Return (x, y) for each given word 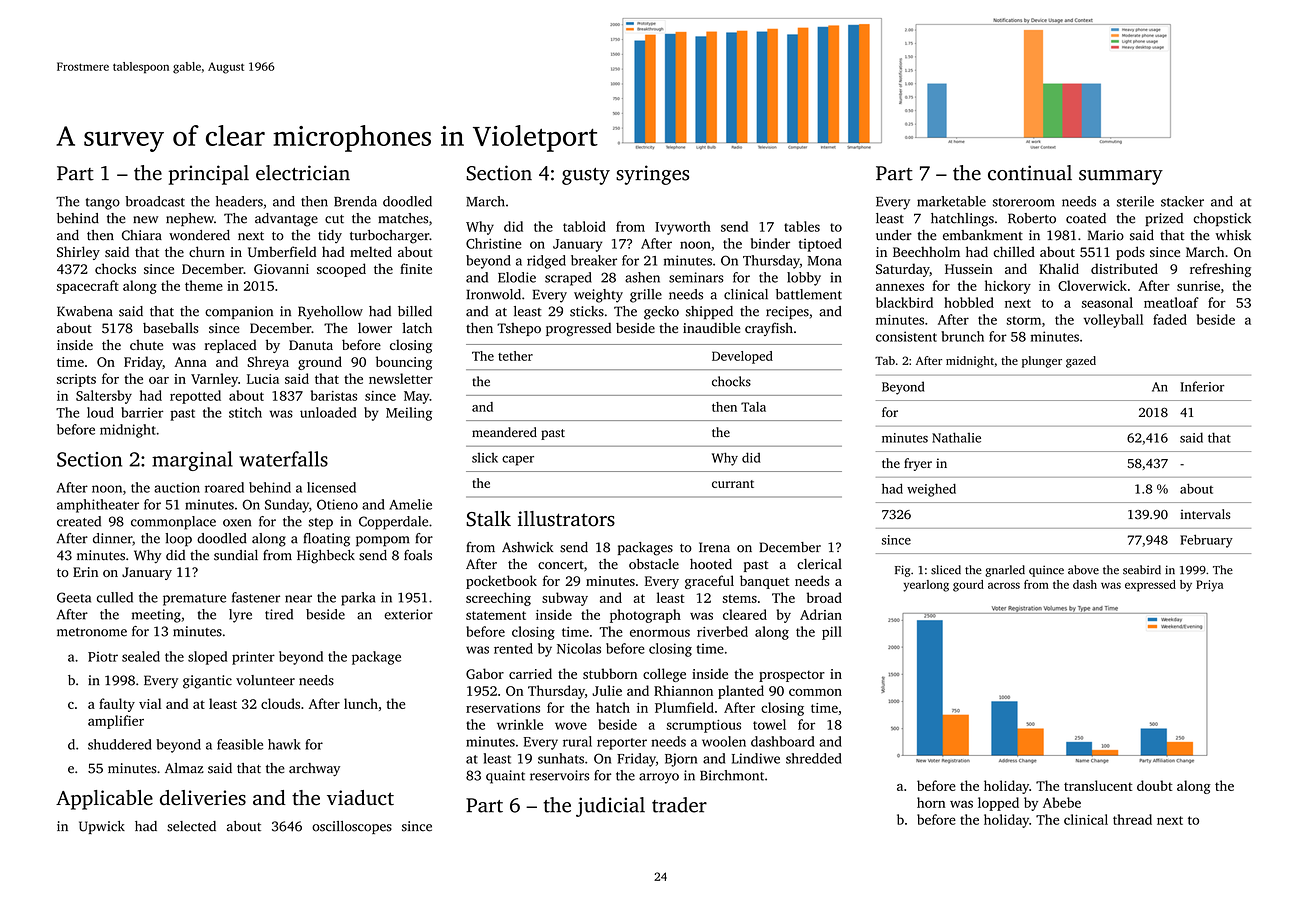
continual (1030, 173)
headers (239, 201)
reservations (503, 708)
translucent (1098, 785)
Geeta (74, 597)
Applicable (104, 800)
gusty (586, 176)
